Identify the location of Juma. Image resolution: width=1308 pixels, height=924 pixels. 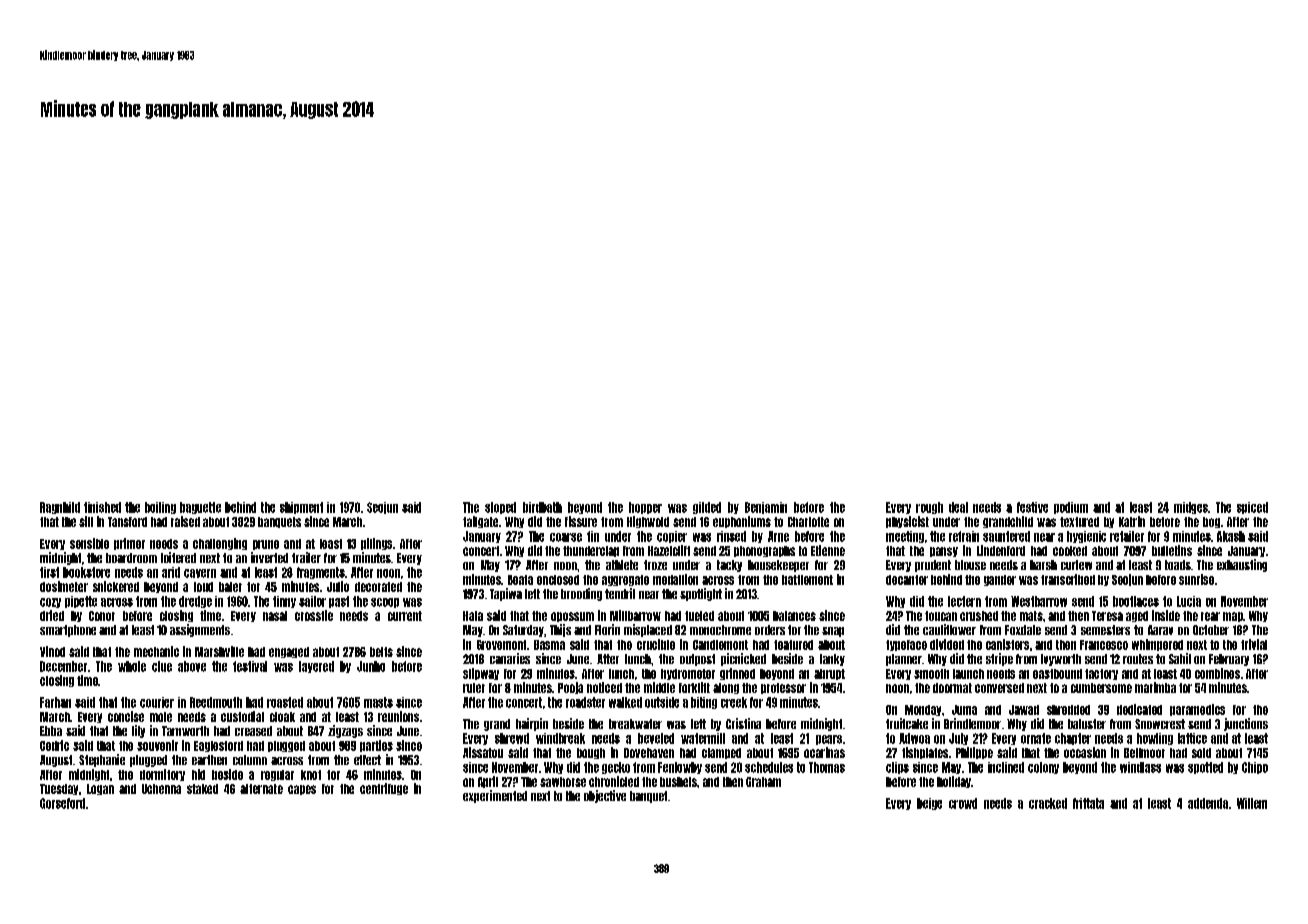
(964, 710).
